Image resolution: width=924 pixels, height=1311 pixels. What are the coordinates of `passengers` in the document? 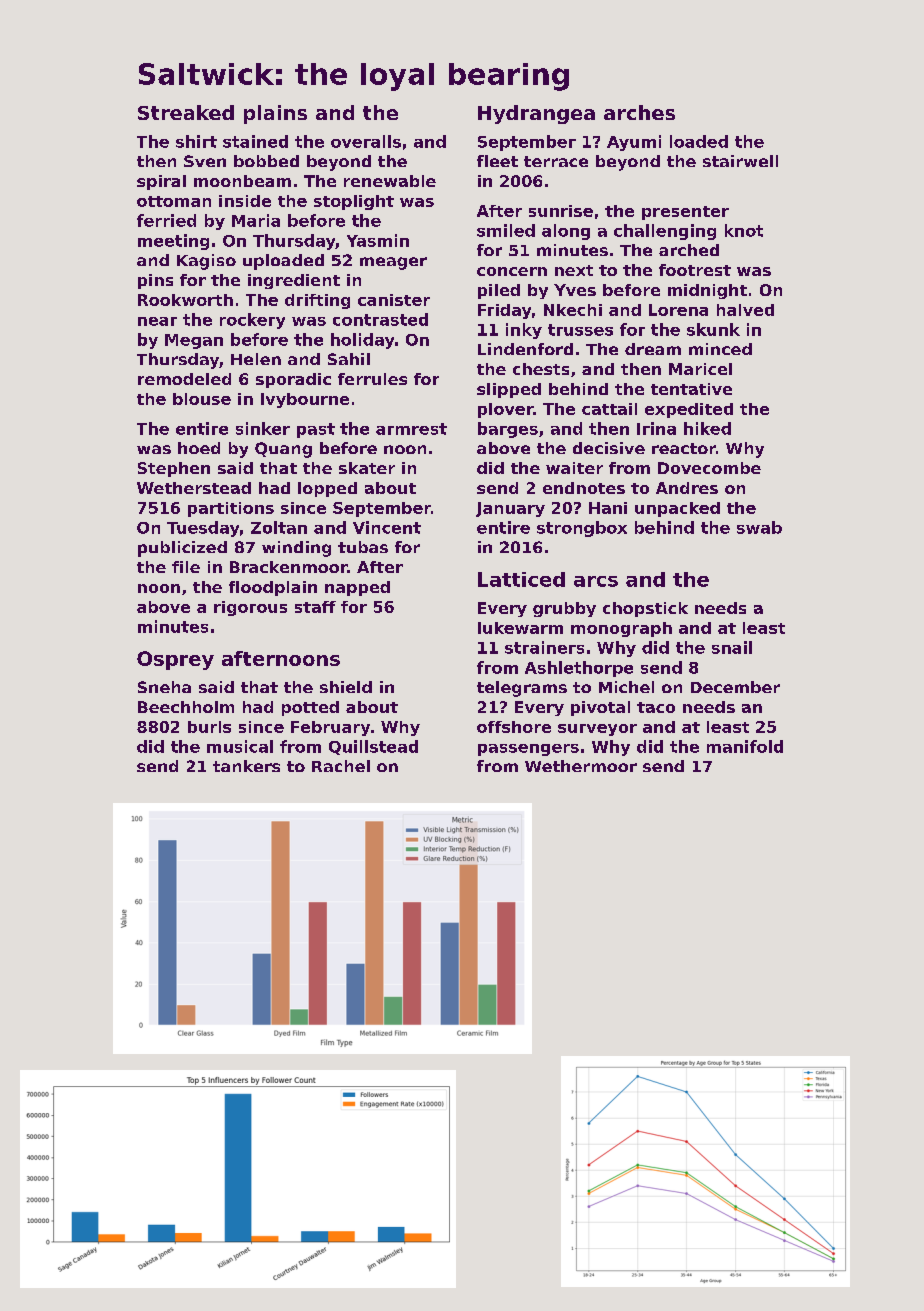 It's located at (528, 750).
